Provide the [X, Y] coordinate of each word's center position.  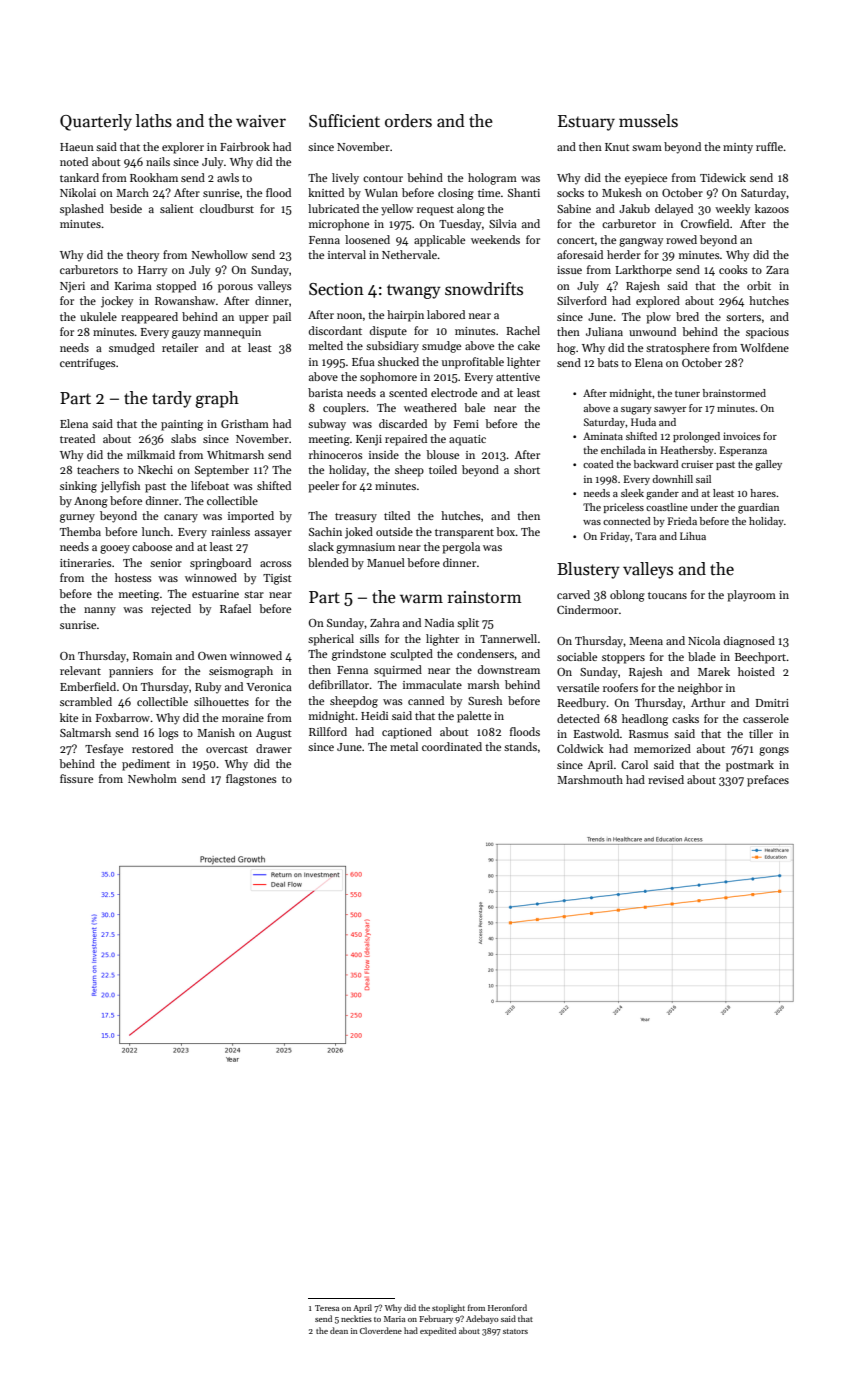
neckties [356, 1318]
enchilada [623, 450]
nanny [100, 611]
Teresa [327, 1308]
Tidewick [723, 177]
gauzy [186, 334]
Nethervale [410, 254]
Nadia [439, 622]
